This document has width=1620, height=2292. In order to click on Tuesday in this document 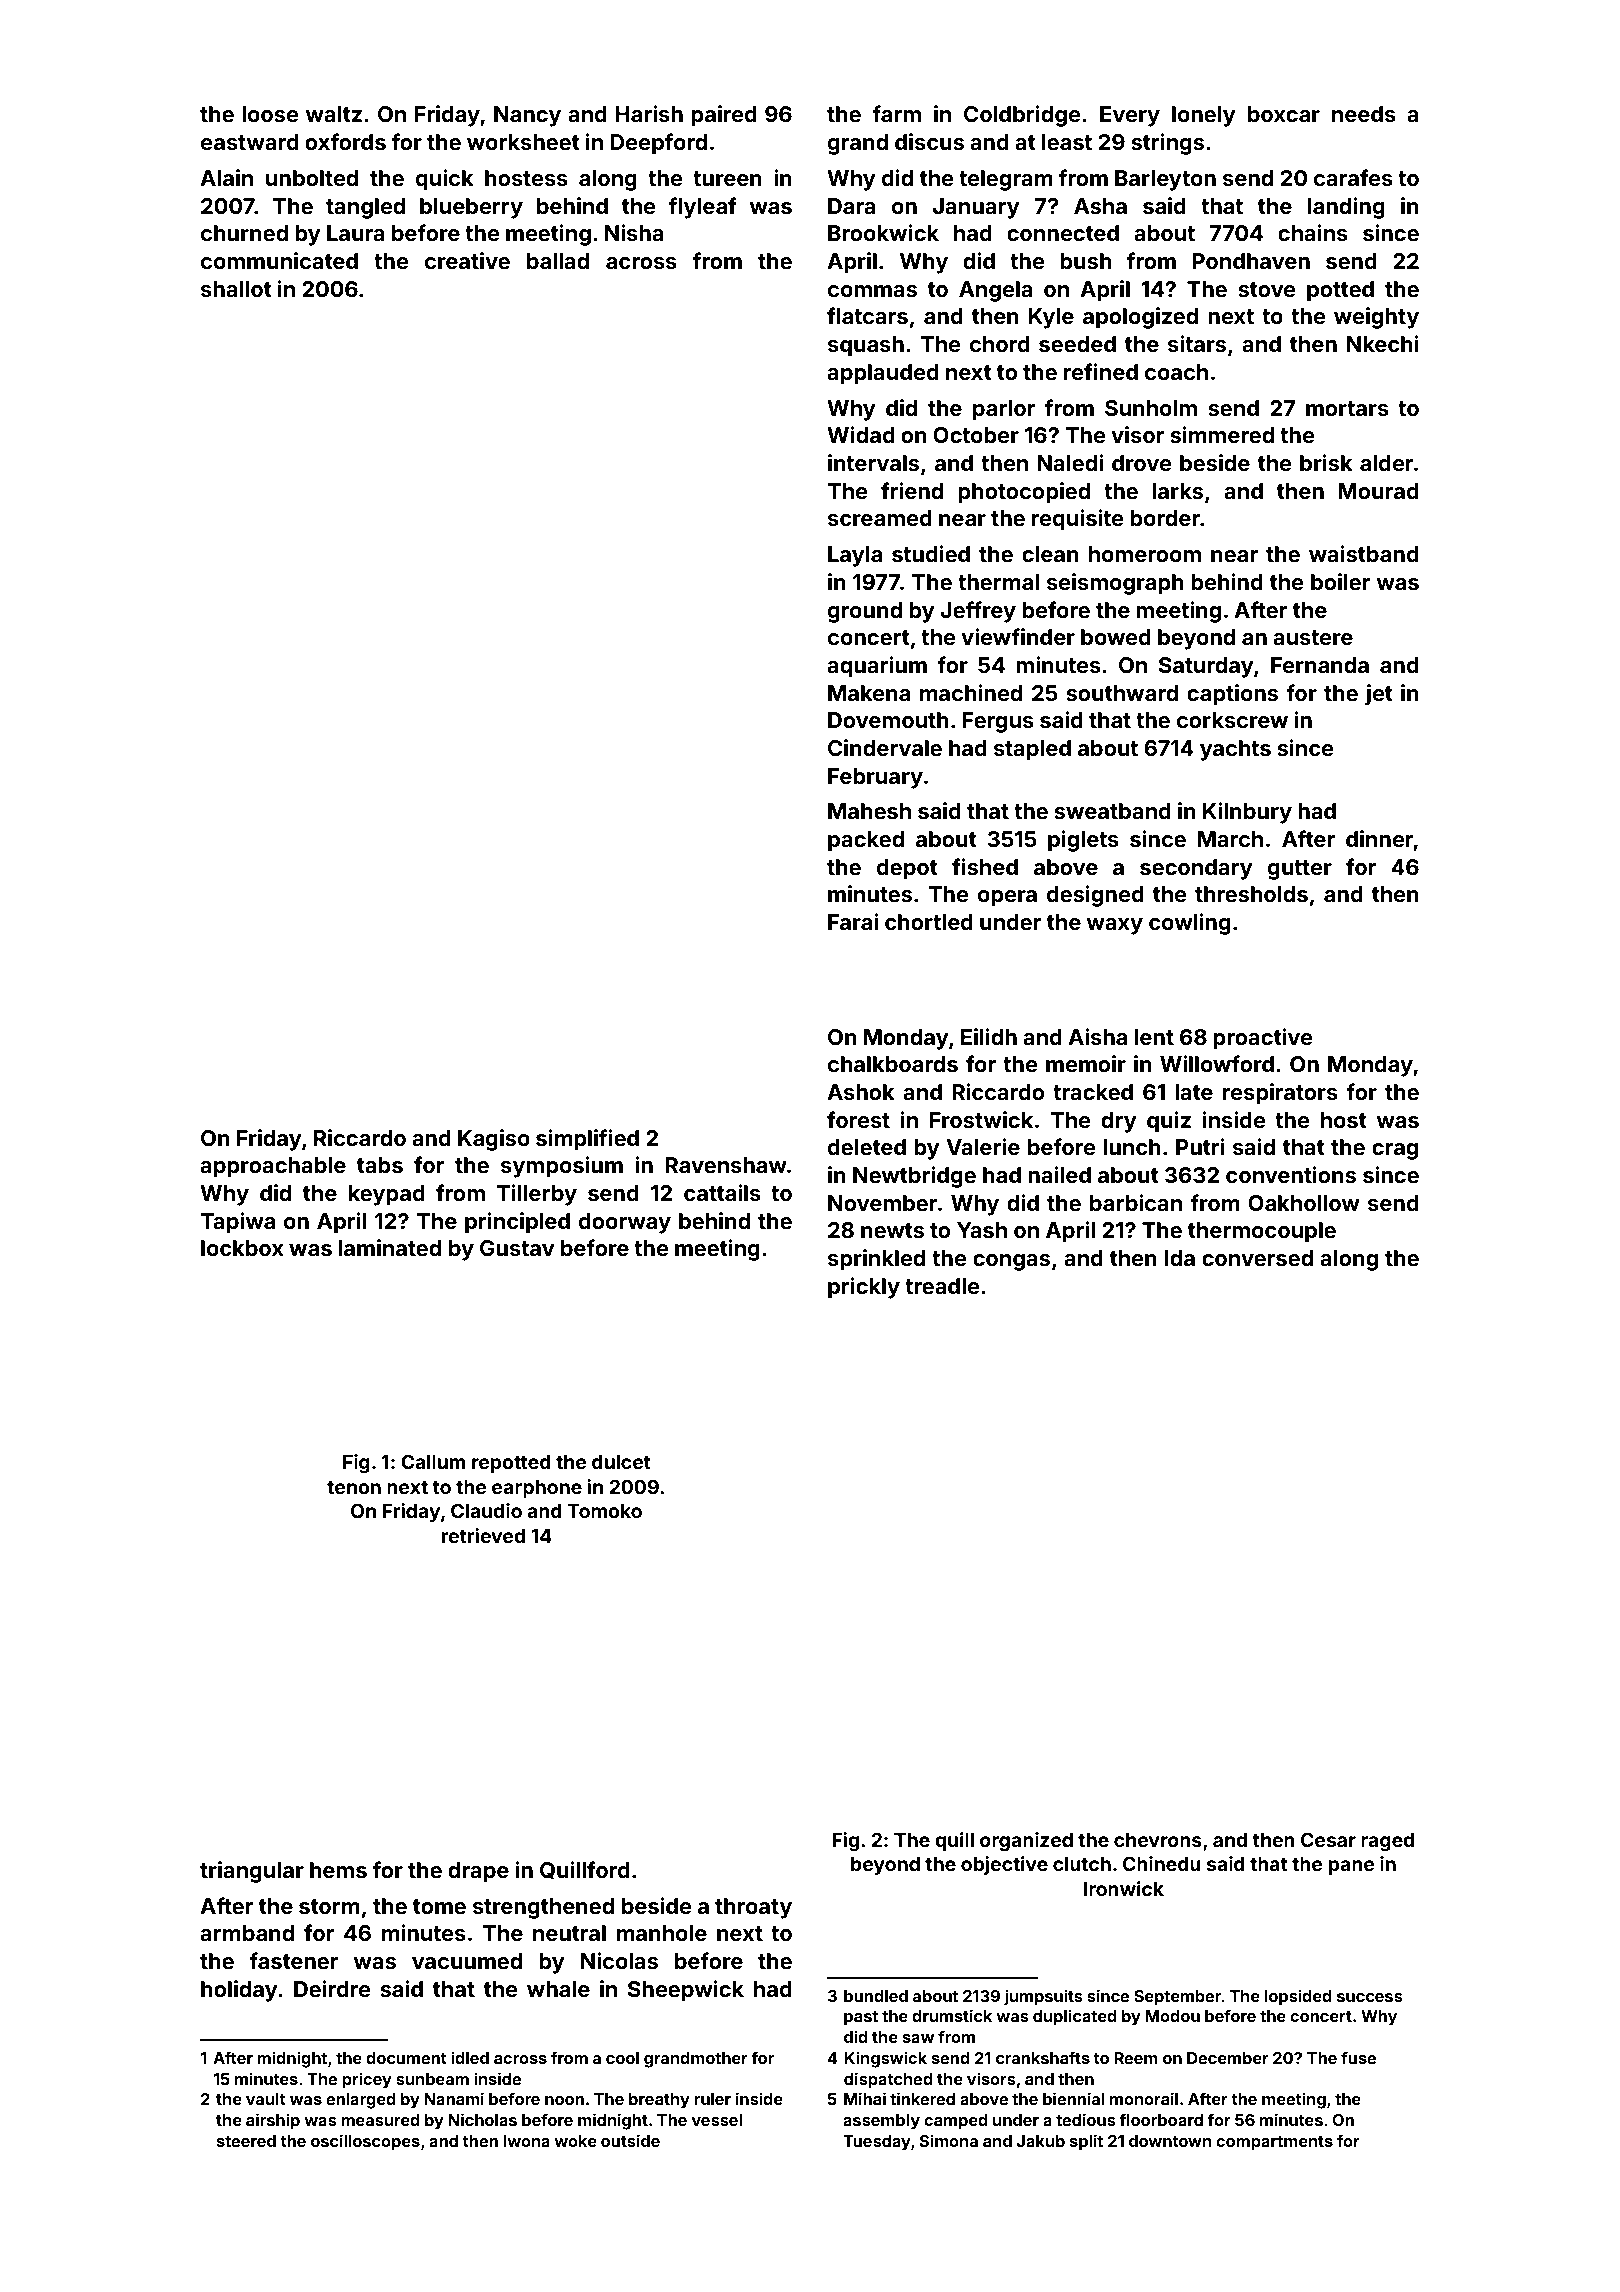, I will do `click(877, 2143)`.
